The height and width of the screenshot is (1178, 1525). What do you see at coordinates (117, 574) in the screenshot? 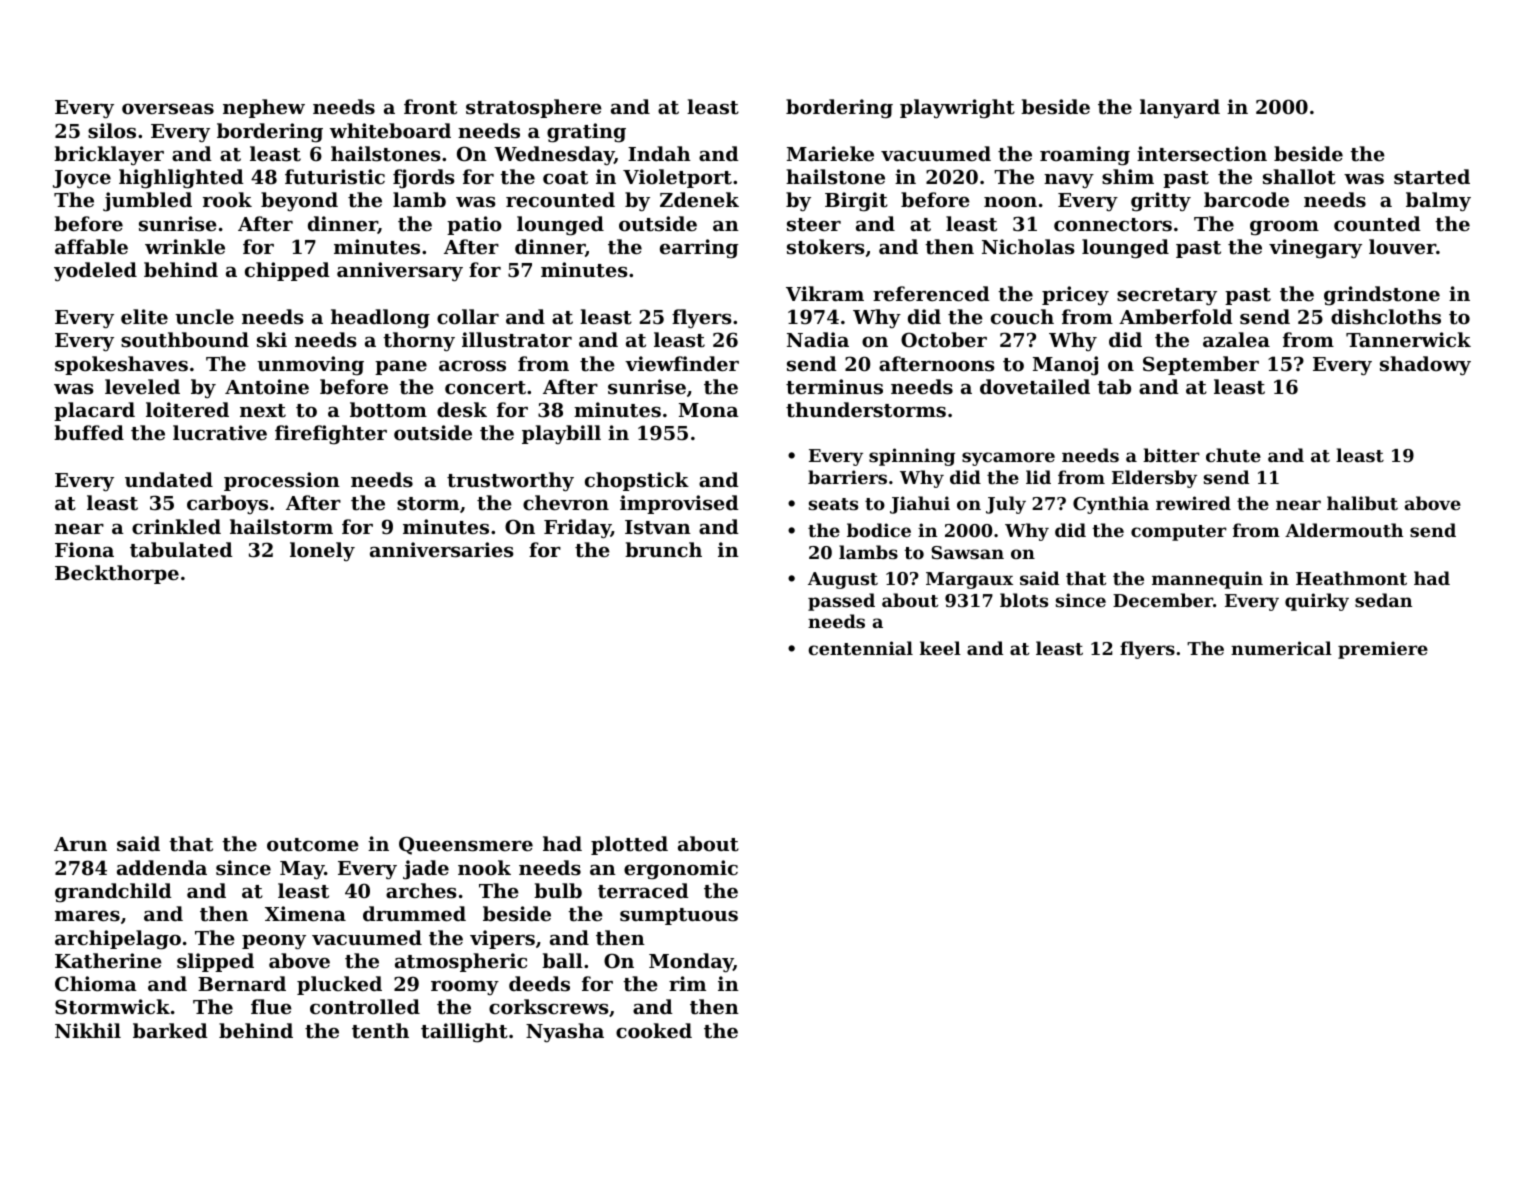
I see `Beckthorpe` at bounding box center [117, 574].
